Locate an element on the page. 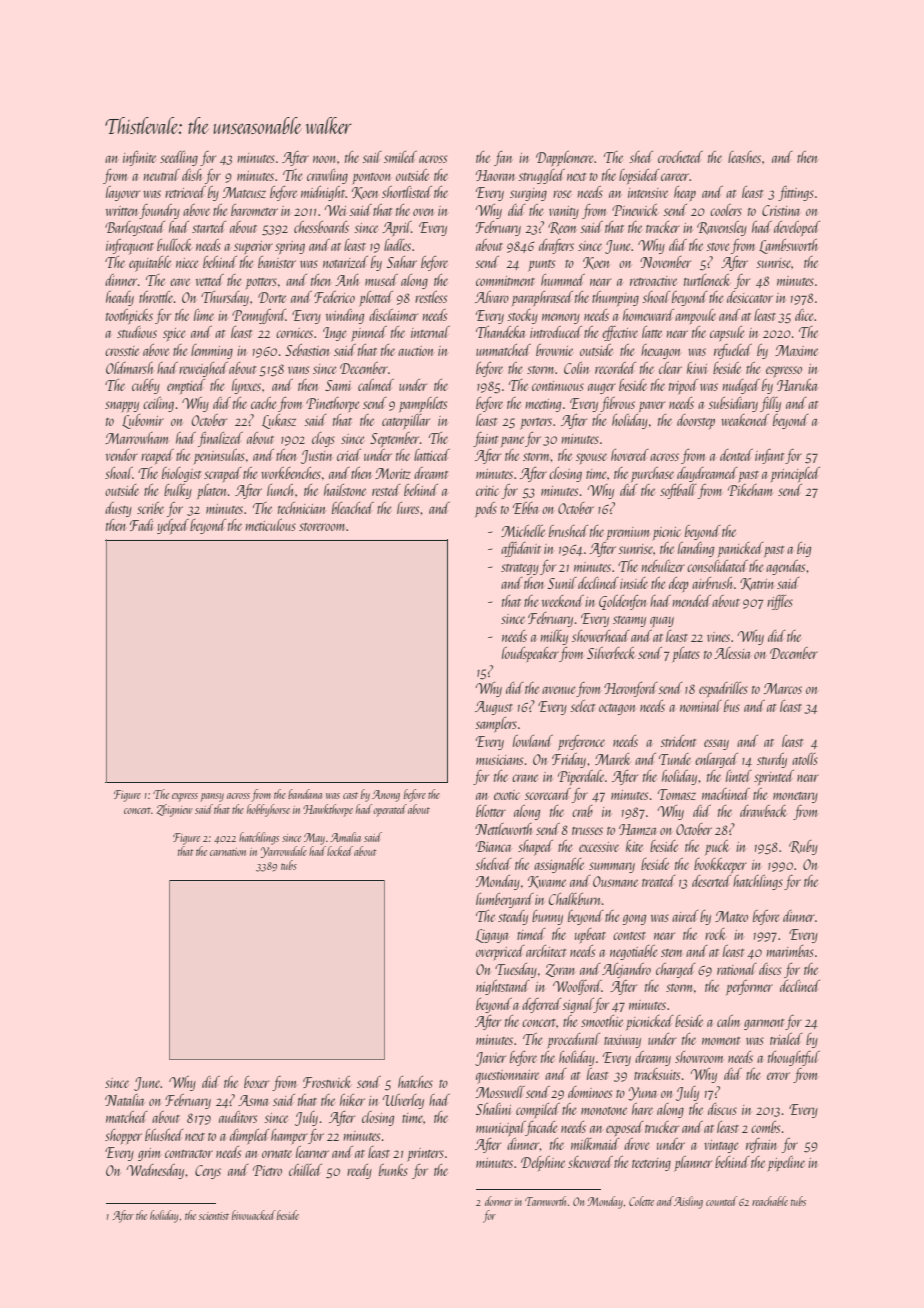  shaped is located at coordinates (535, 847).
